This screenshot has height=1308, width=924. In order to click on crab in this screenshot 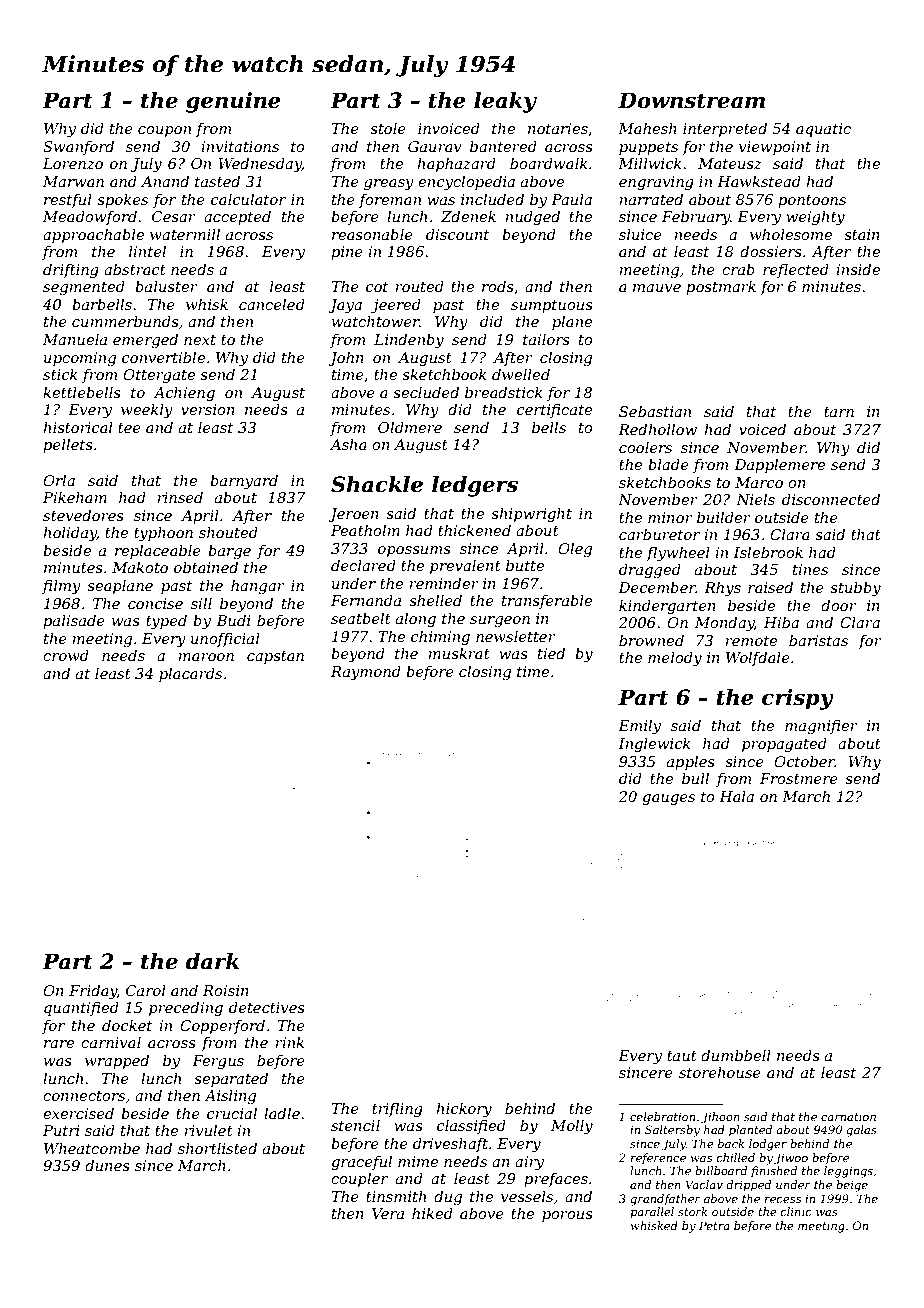, I will do `click(738, 269)`.
